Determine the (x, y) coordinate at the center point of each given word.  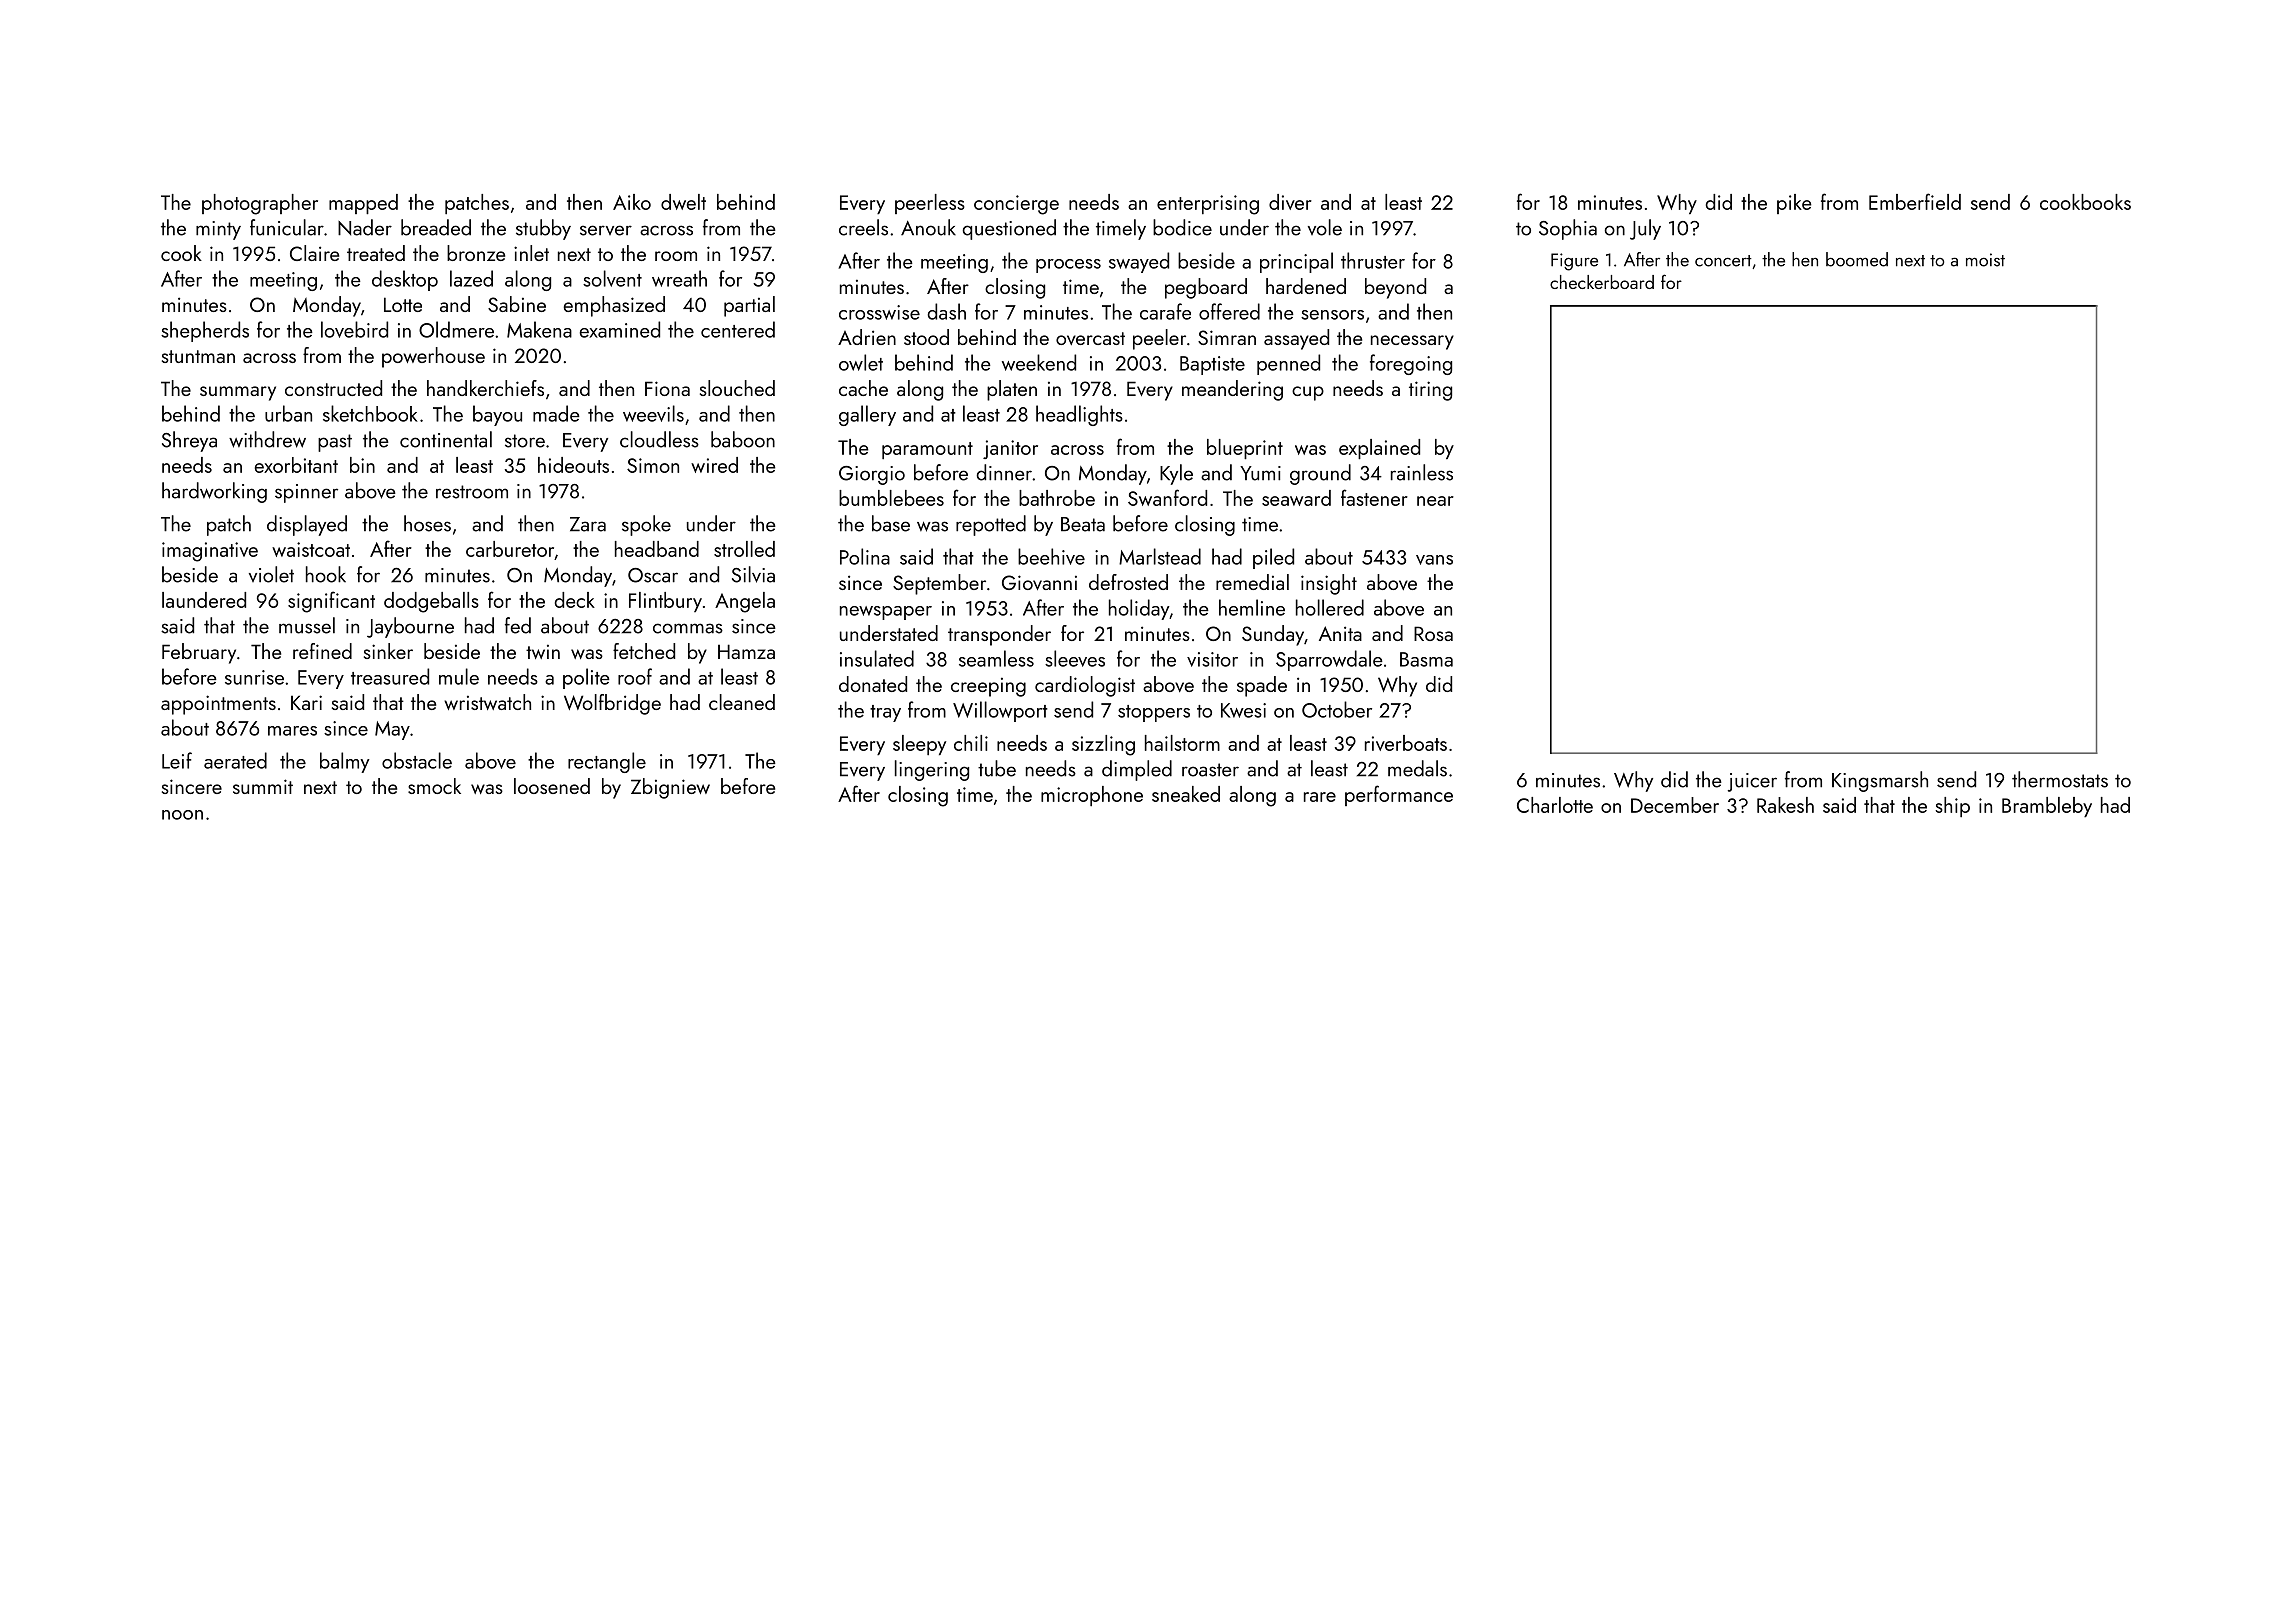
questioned (1009, 229)
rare (1320, 797)
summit (263, 786)
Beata (1083, 524)
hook (326, 574)
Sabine (517, 304)
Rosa (1433, 633)
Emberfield (1915, 201)
